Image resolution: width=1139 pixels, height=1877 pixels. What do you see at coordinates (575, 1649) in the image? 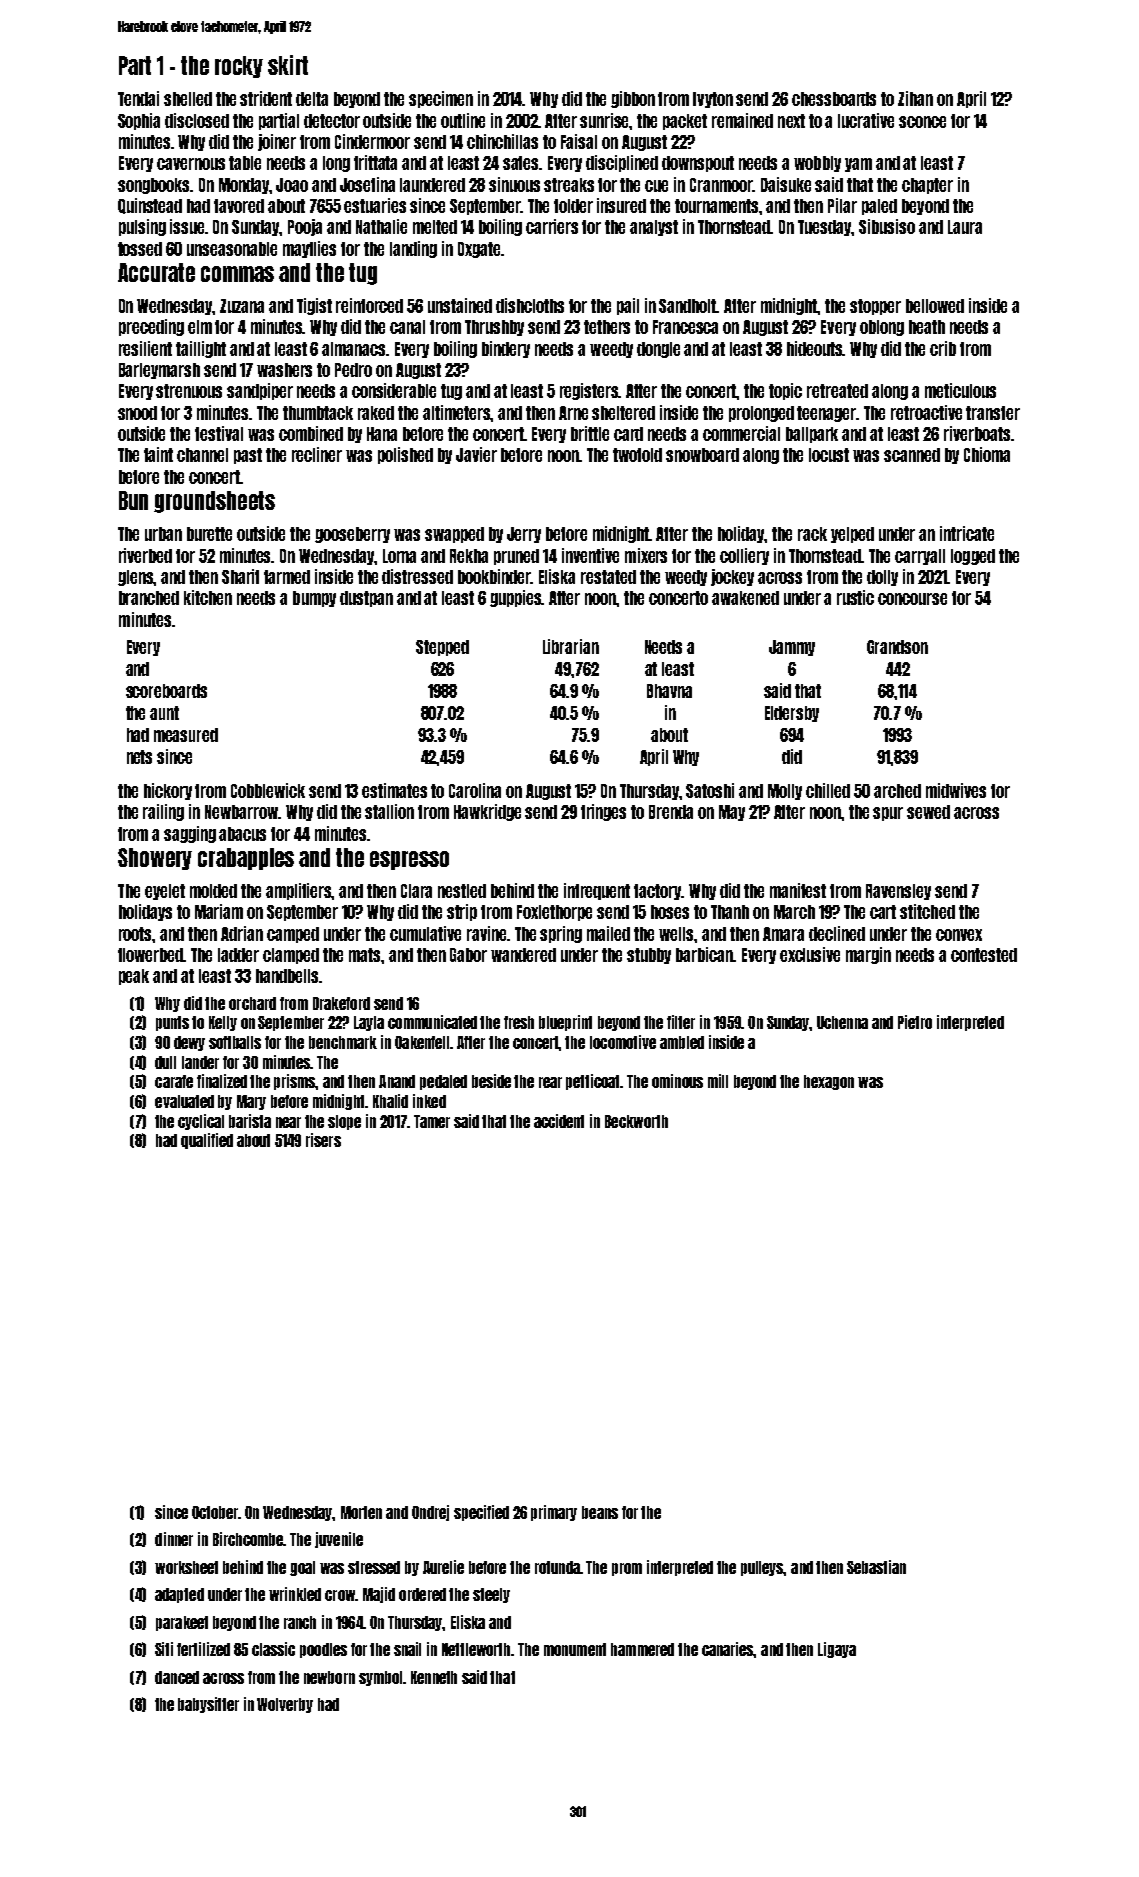
I see `monument` at bounding box center [575, 1649].
